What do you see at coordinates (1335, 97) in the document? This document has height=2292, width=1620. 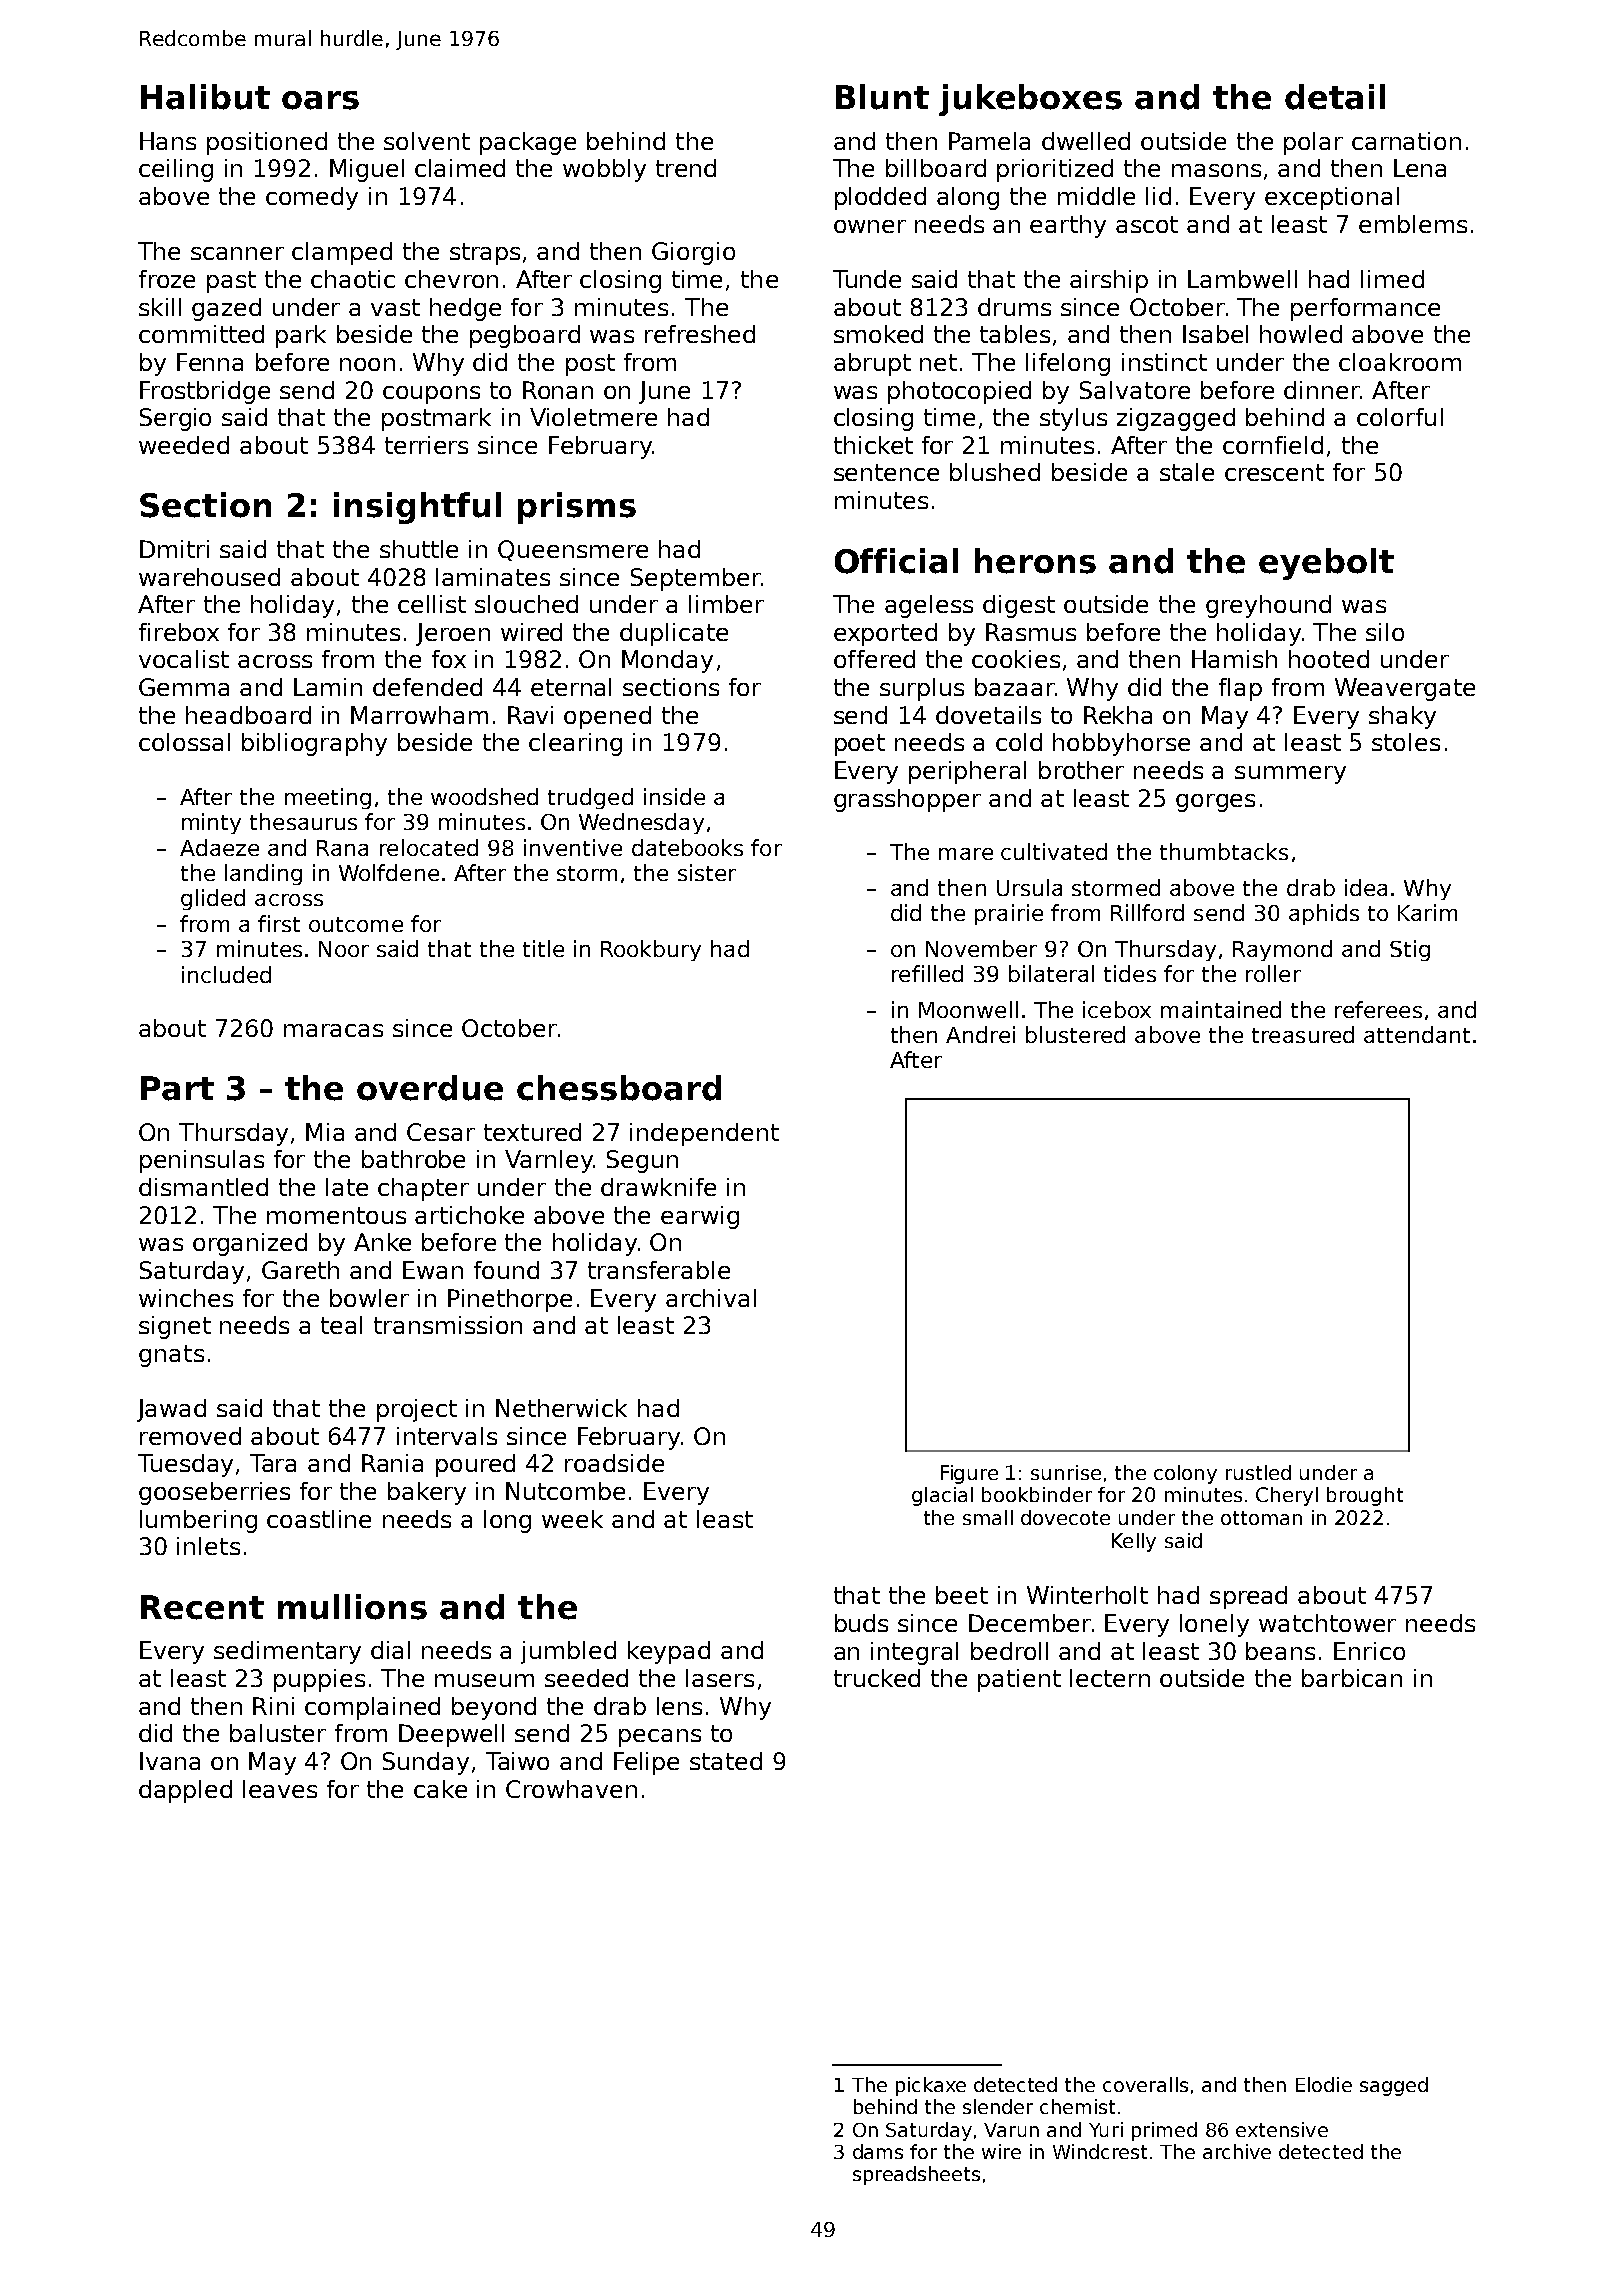 I see `detail` at bounding box center [1335, 97].
